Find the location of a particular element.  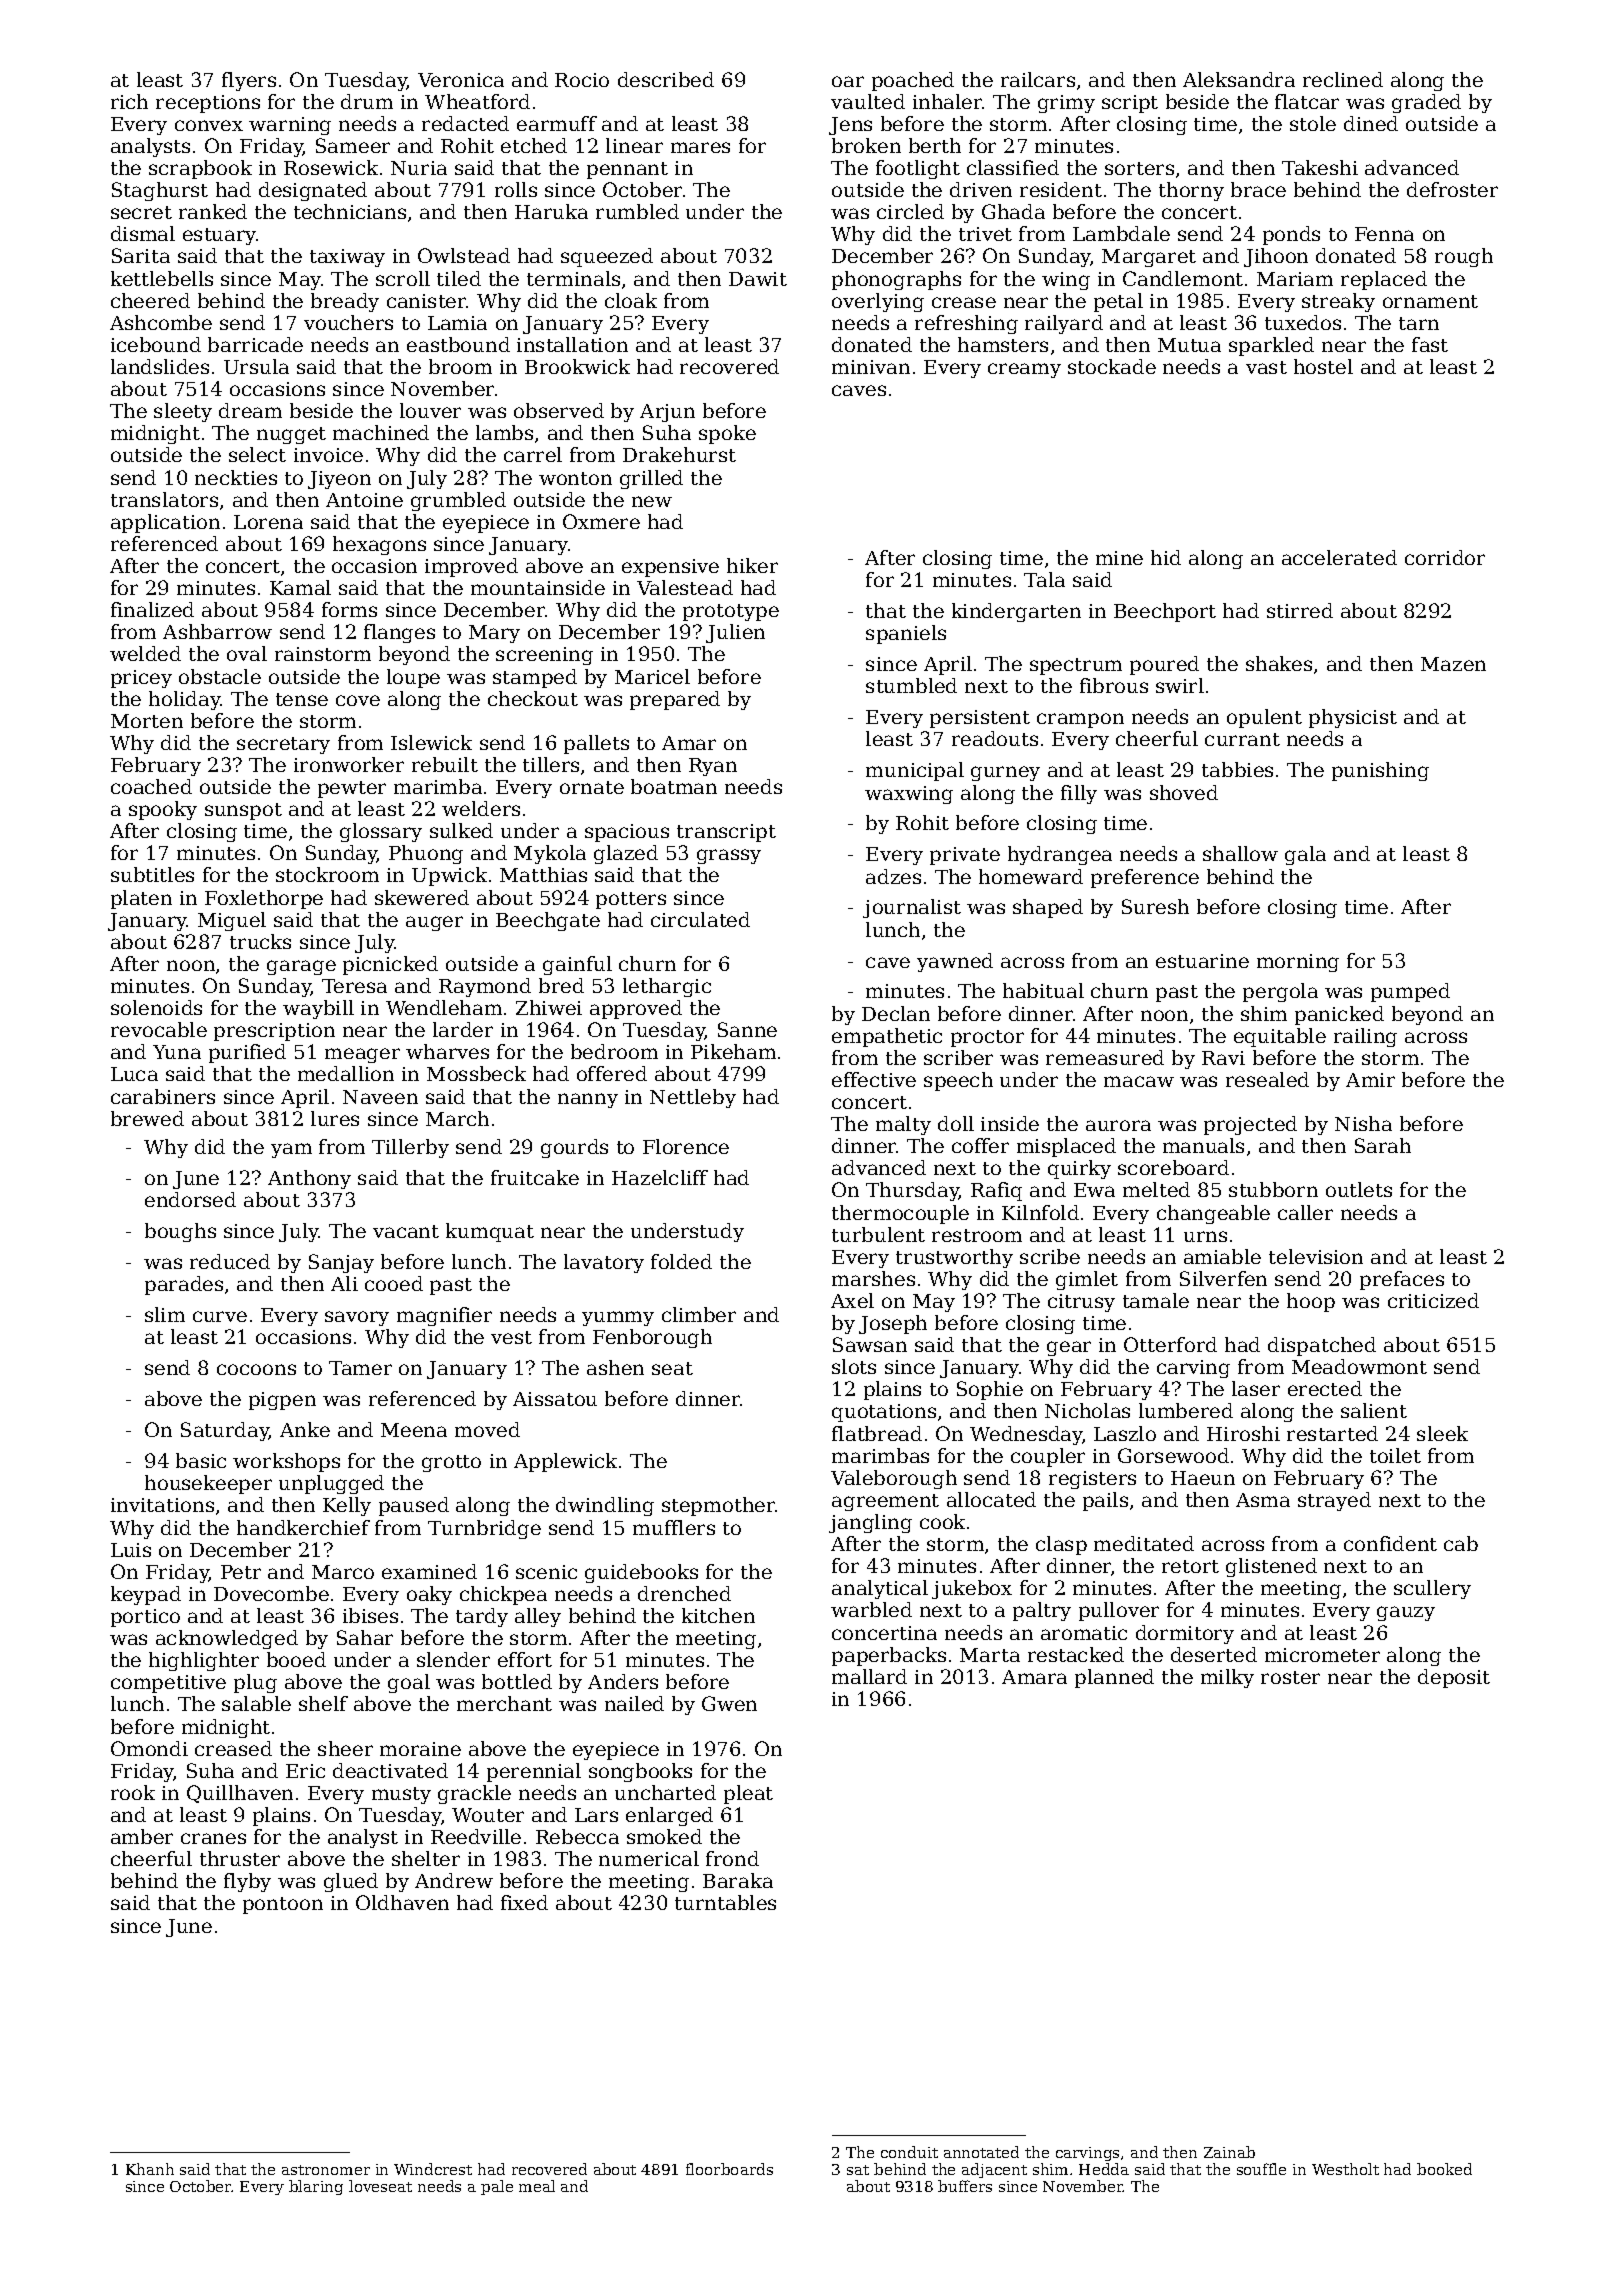

Rocio is located at coordinates (582, 80).
